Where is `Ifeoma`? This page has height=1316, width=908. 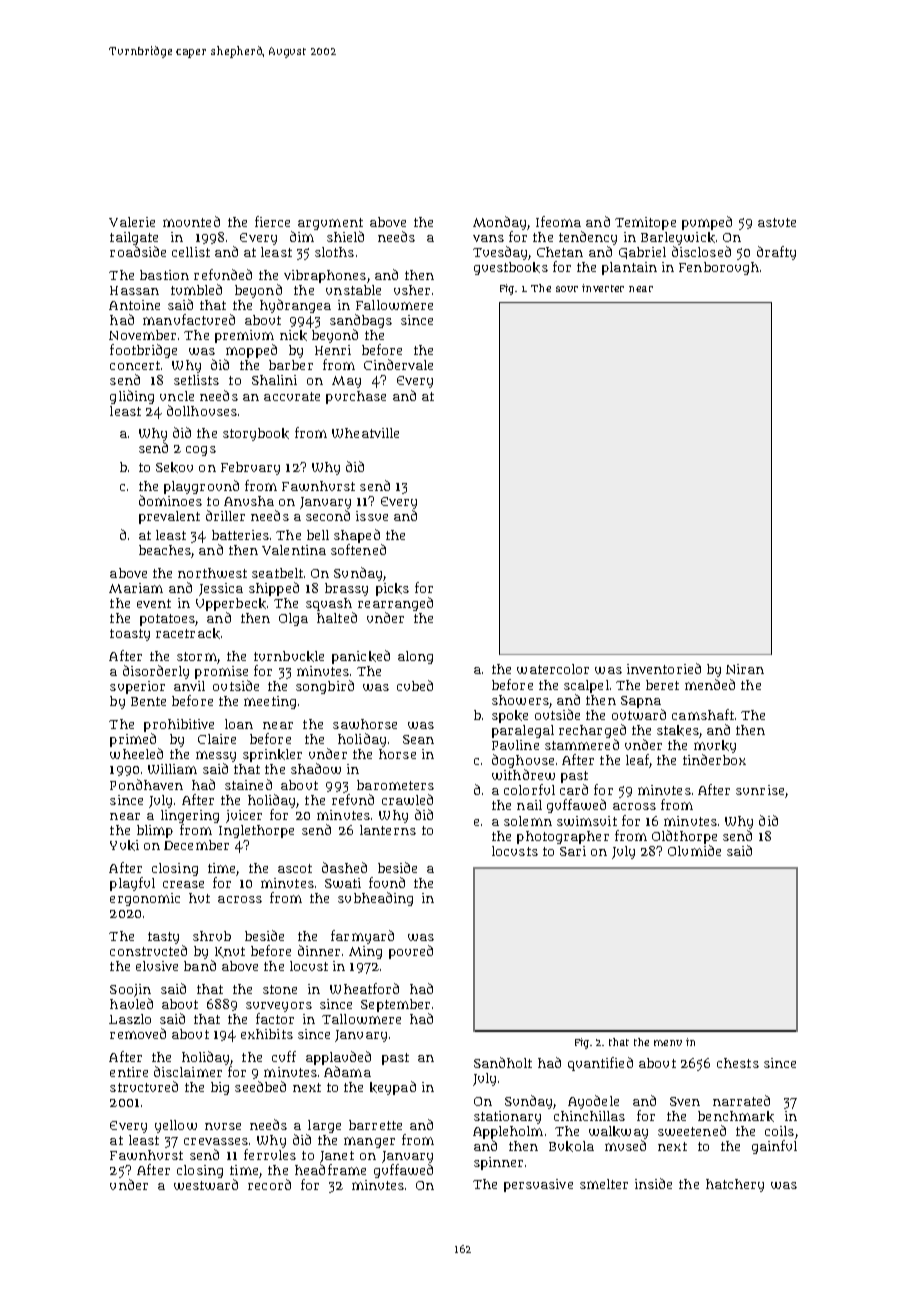 Ifeoma is located at coordinates (558, 221).
